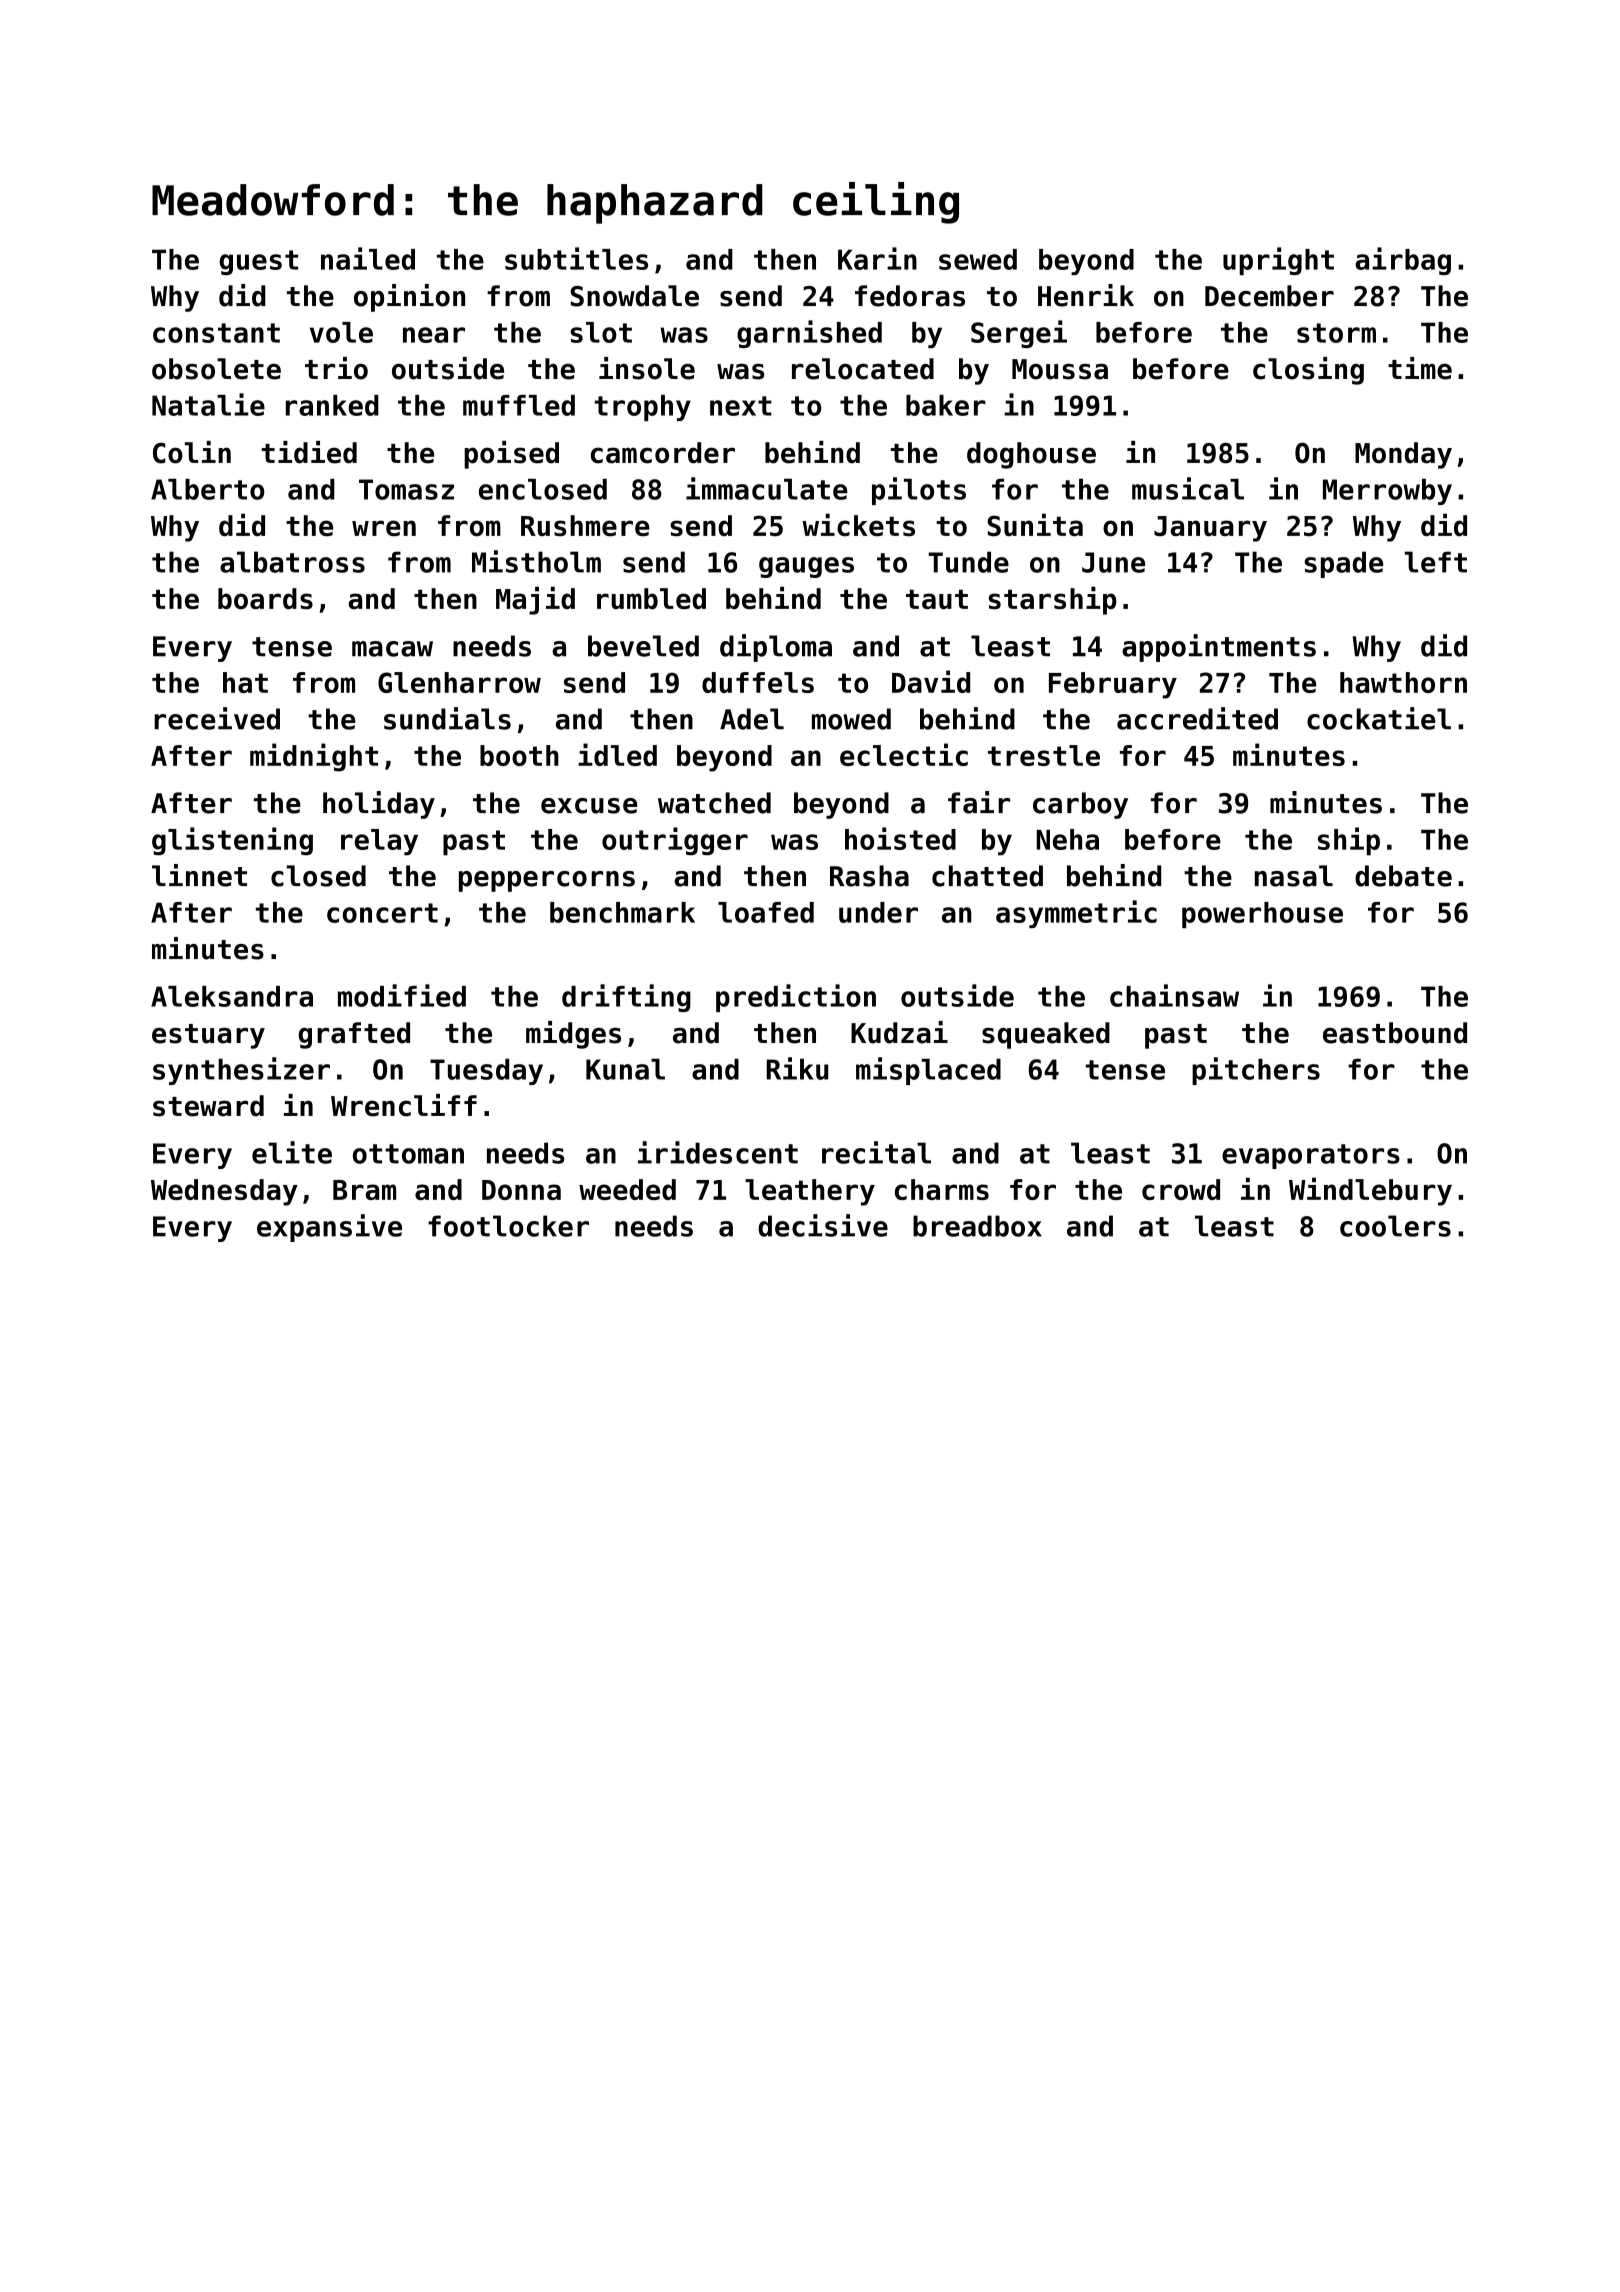 The image size is (1620, 2292). I want to click on duffels, so click(758, 682).
